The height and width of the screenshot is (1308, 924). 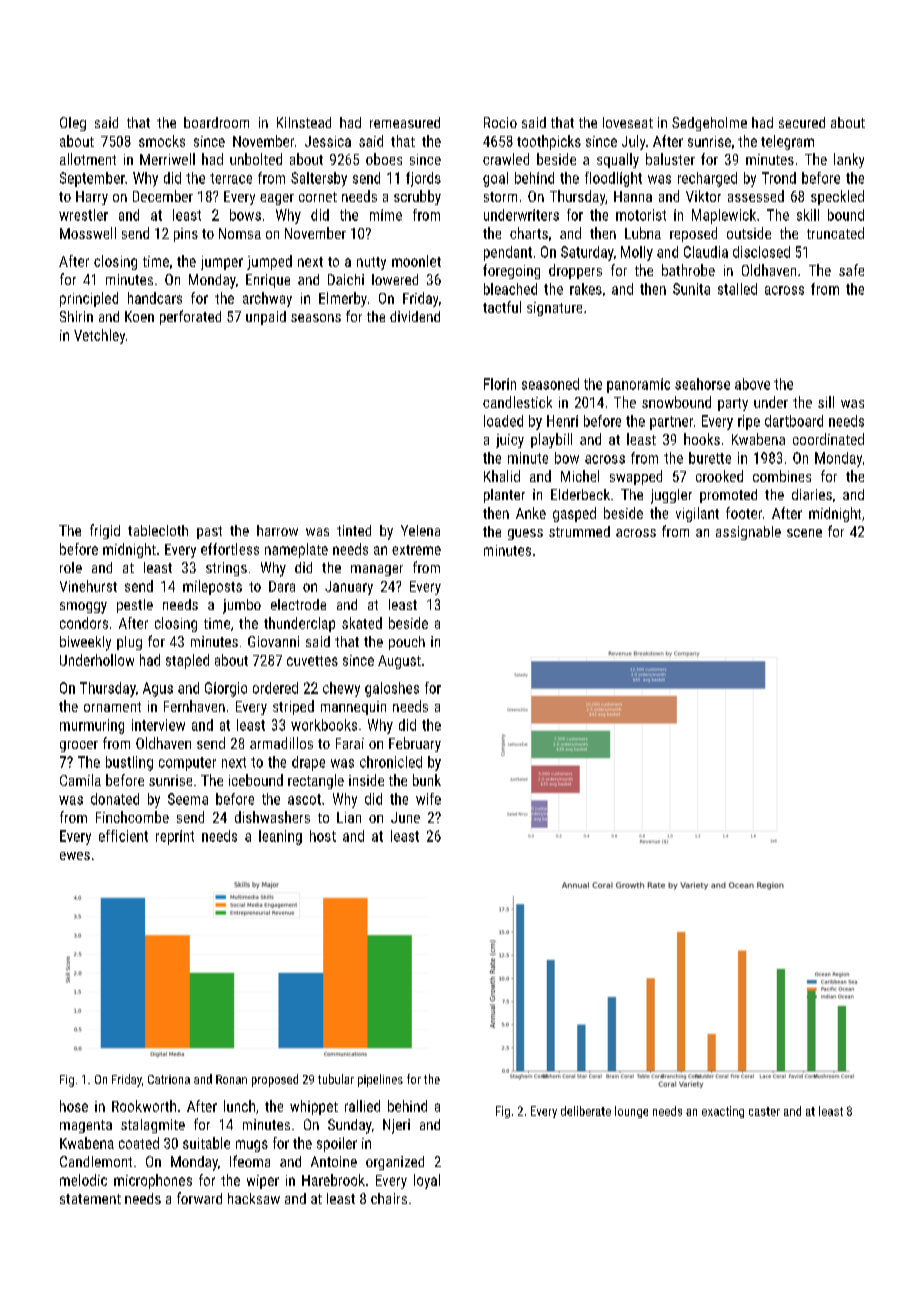 What do you see at coordinates (74, 1106) in the screenshot?
I see `hose` at bounding box center [74, 1106].
